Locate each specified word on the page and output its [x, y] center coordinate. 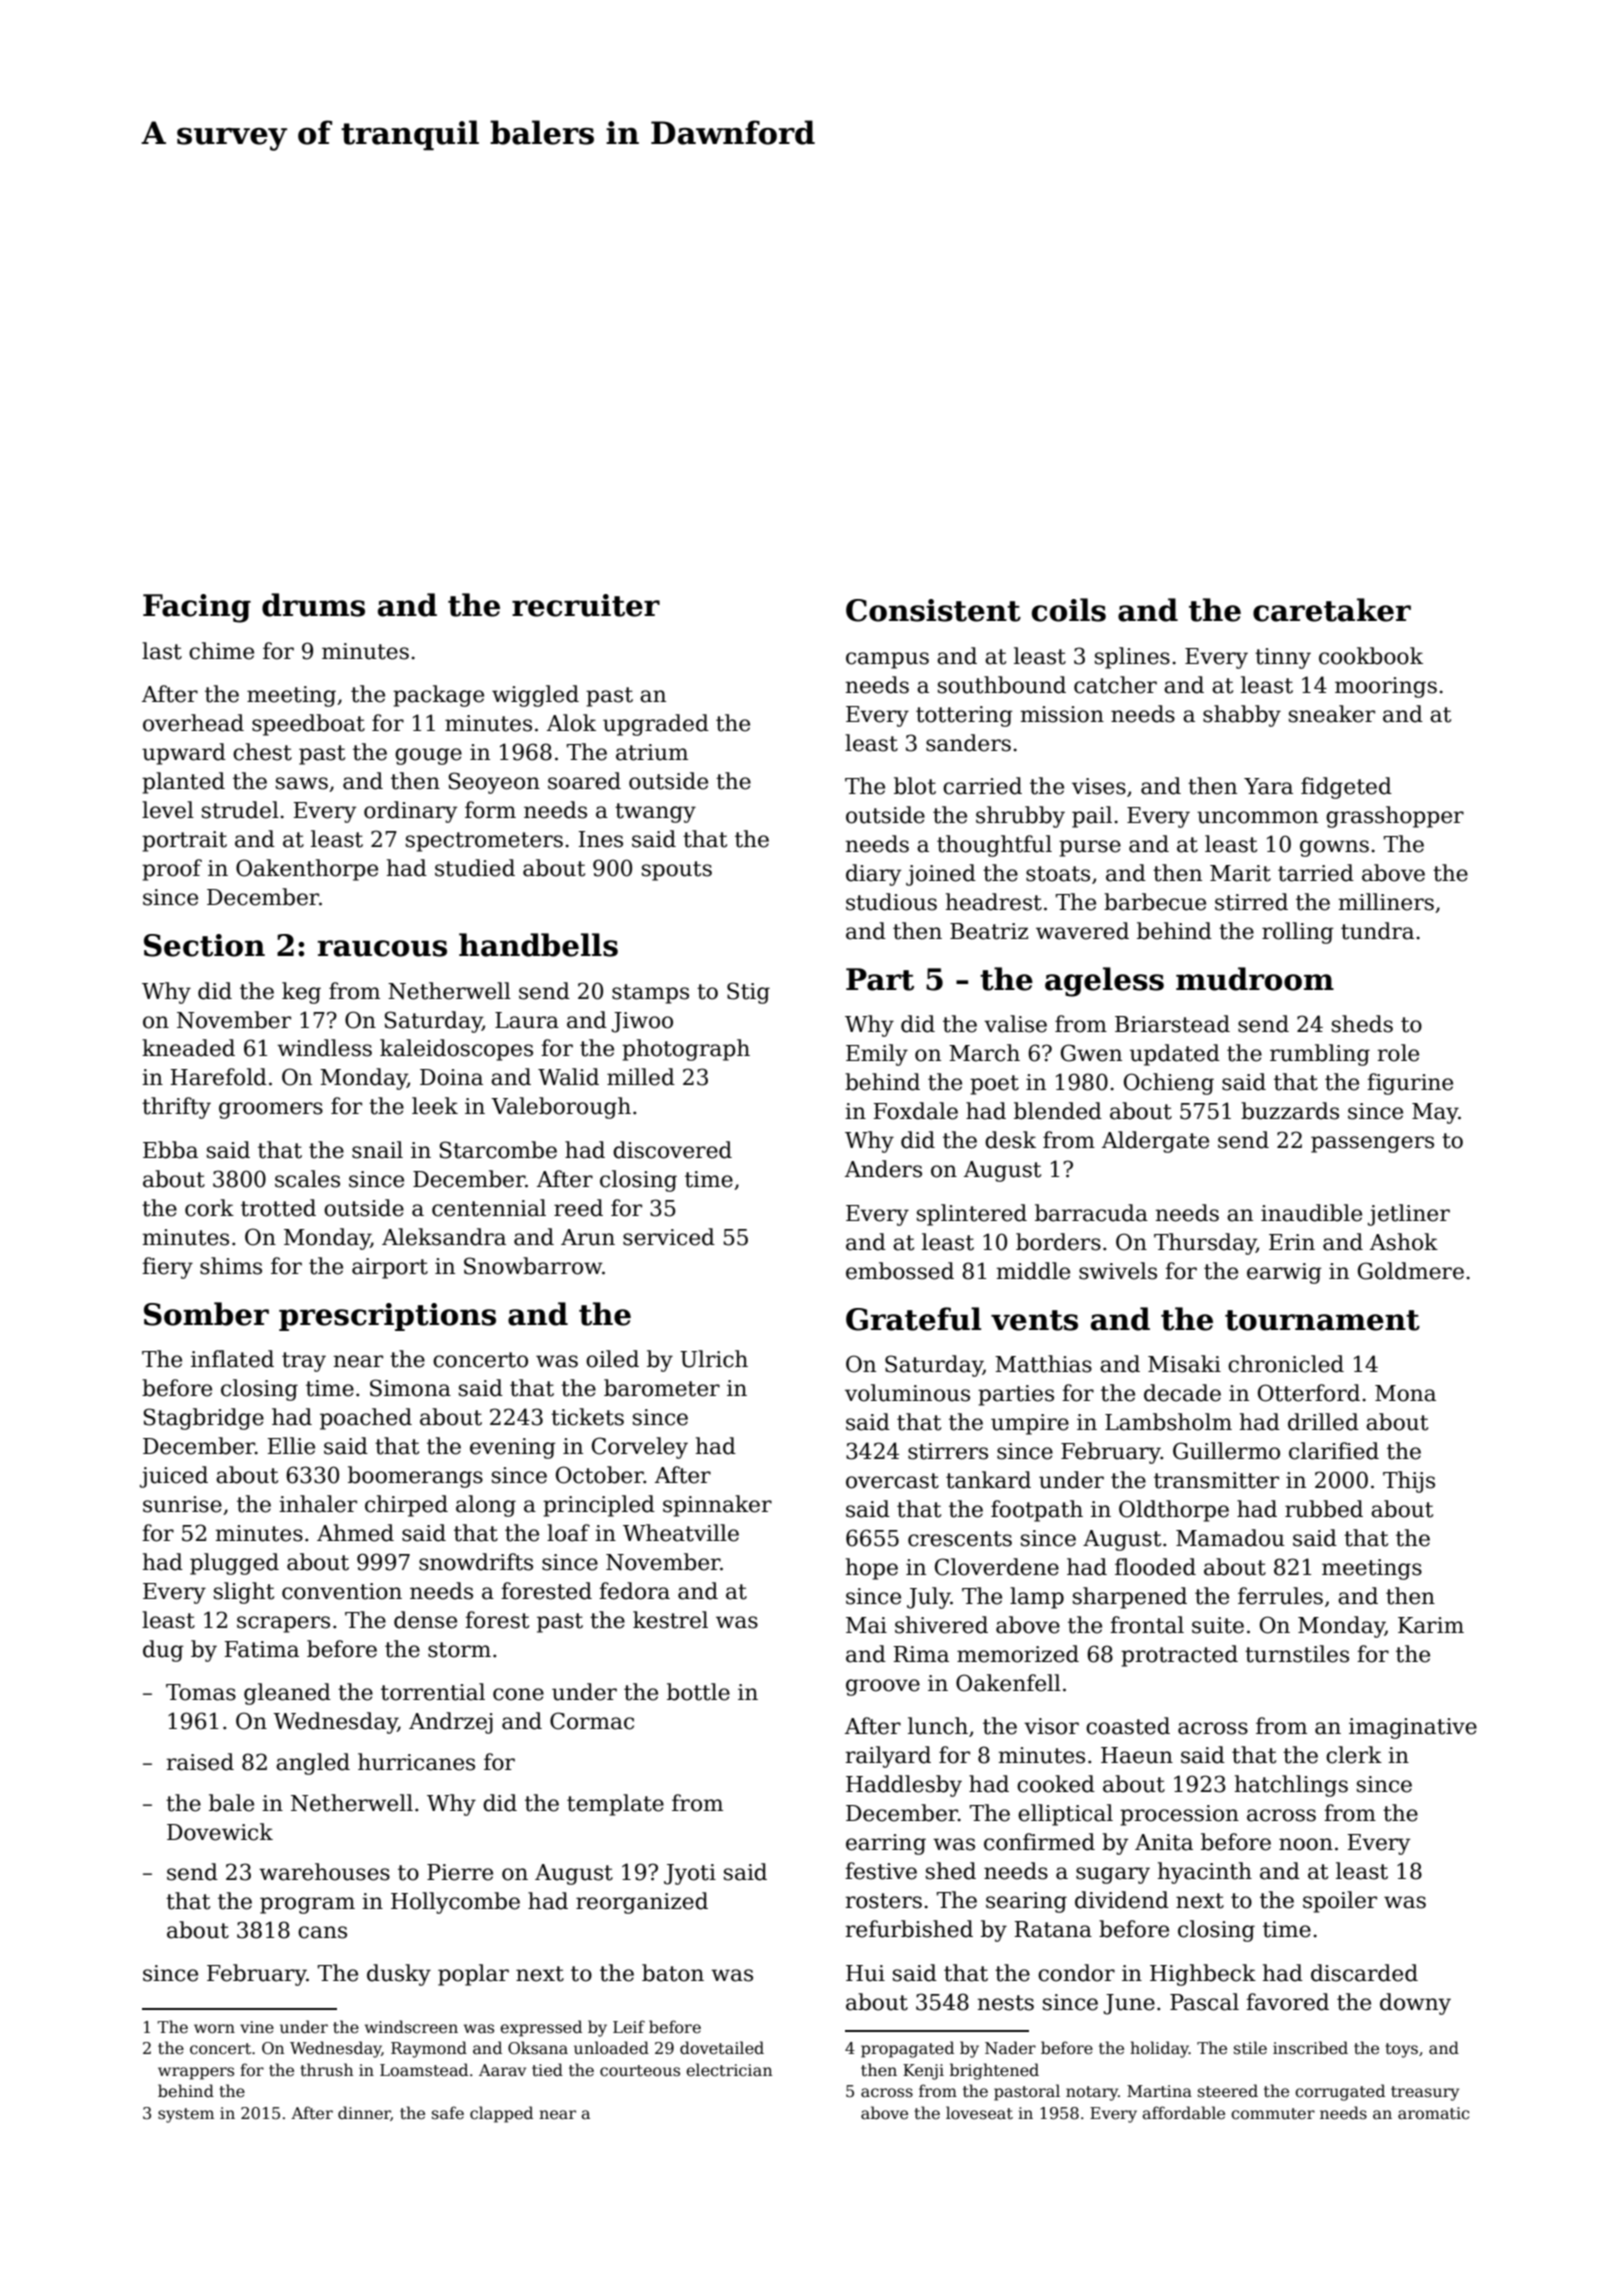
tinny [1283, 658]
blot [915, 786]
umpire [1030, 1424]
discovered [672, 1150]
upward [184, 754]
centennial [489, 1208]
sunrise [182, 1504]
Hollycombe [455, 1903]
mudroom [1255, 979]
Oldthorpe [1174, 1511]
